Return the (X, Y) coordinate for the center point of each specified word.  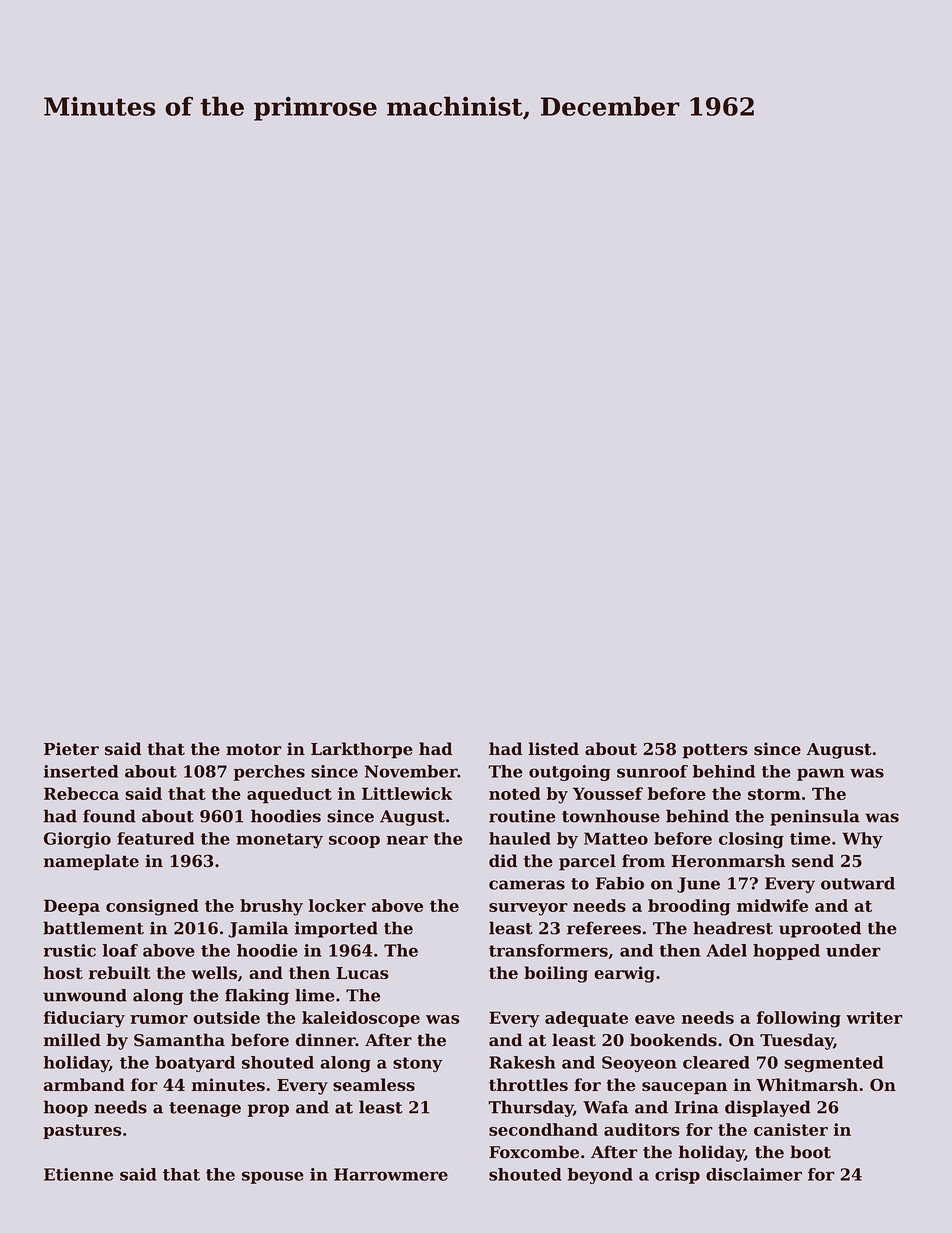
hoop (66, 1108)
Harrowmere (391, 1174)
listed (554, 749)
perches (269, 773)
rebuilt (120, 972)
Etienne (78, 1174)
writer (874, 1017)
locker (337, 905)
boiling (556, 974)
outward (858, 883)
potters (715, 751)
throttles (528, 1084)
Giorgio (77, 840)
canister (791, 1129)
